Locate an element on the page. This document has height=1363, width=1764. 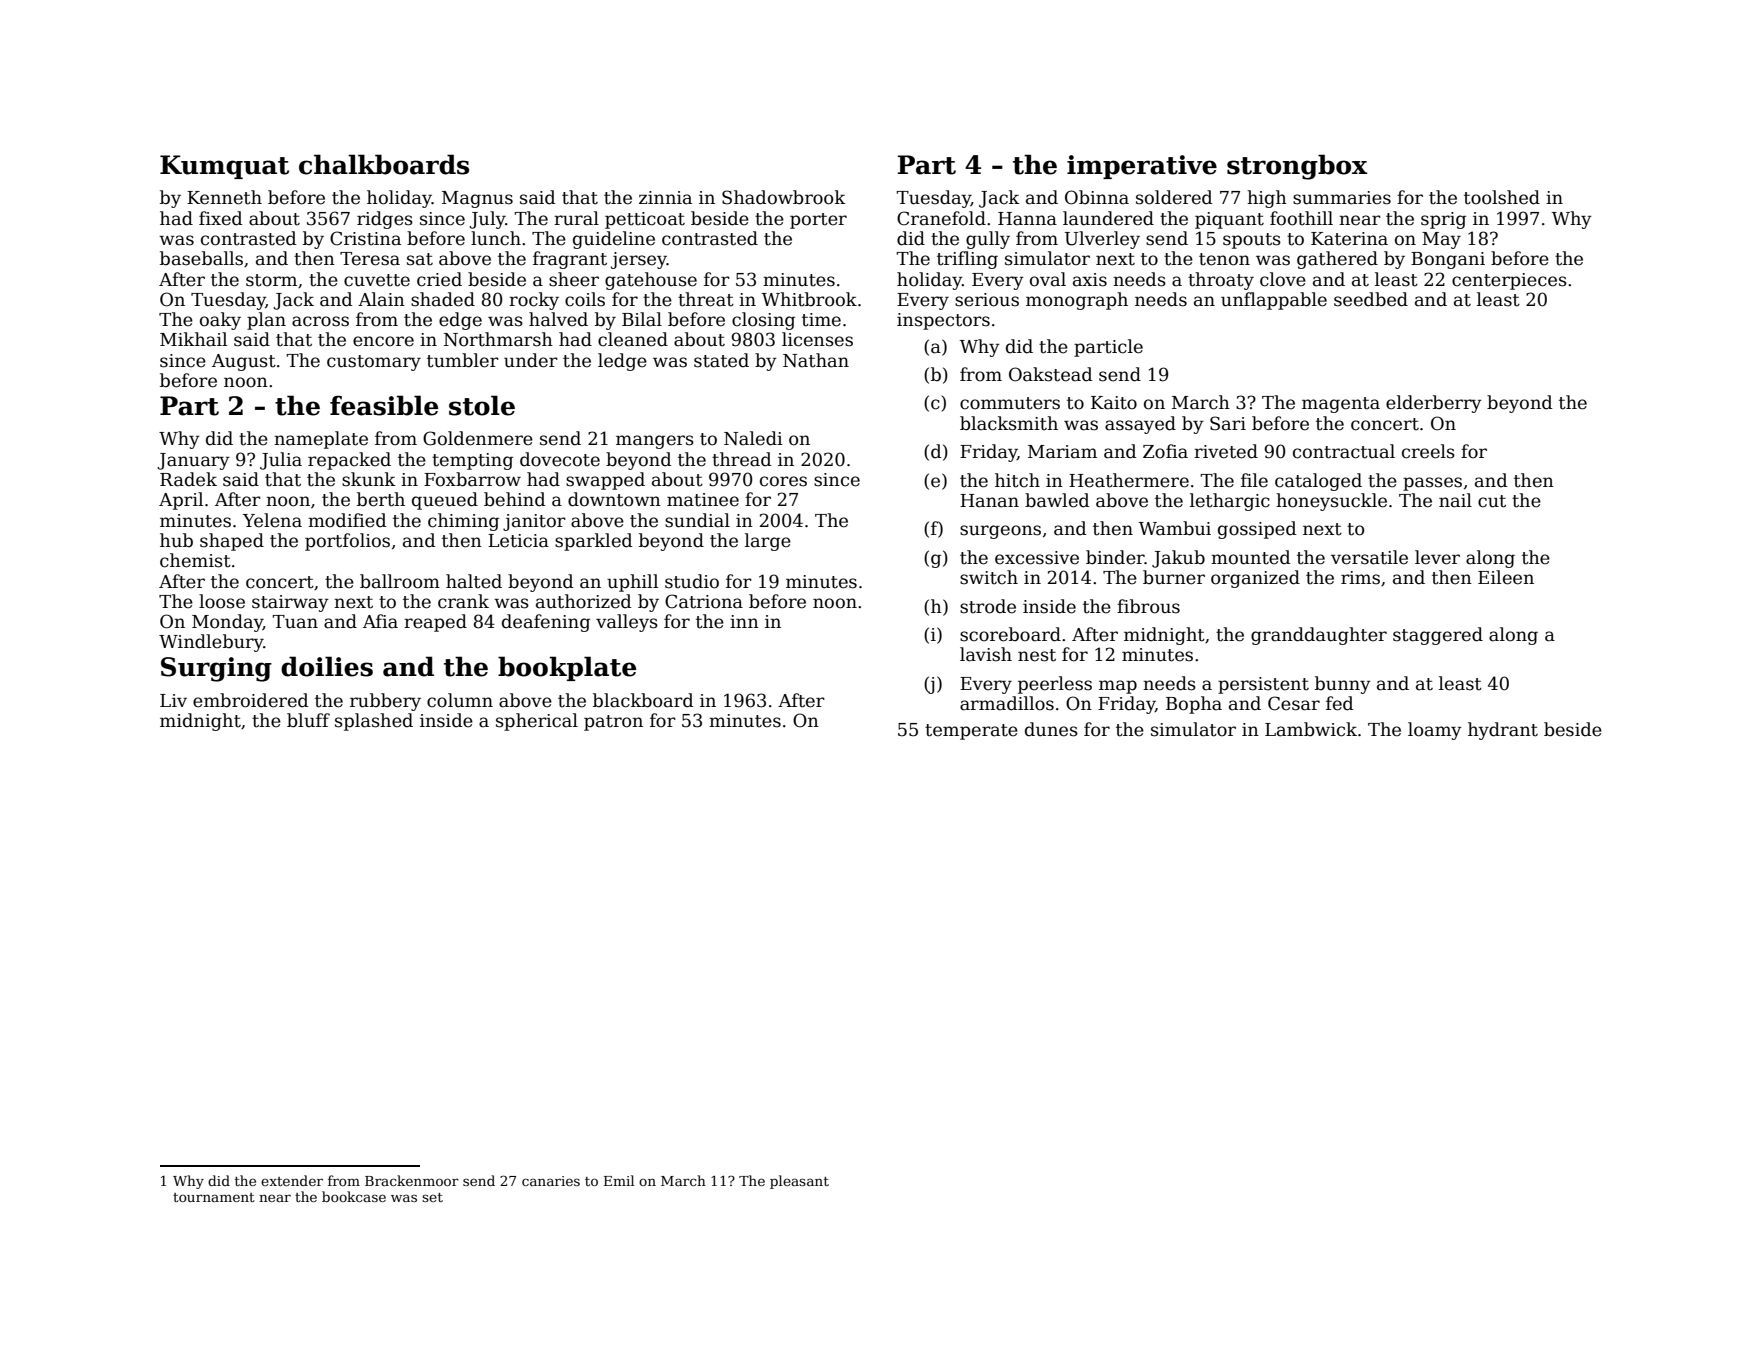
granddaughter is located at coordinates (1319, 636).
